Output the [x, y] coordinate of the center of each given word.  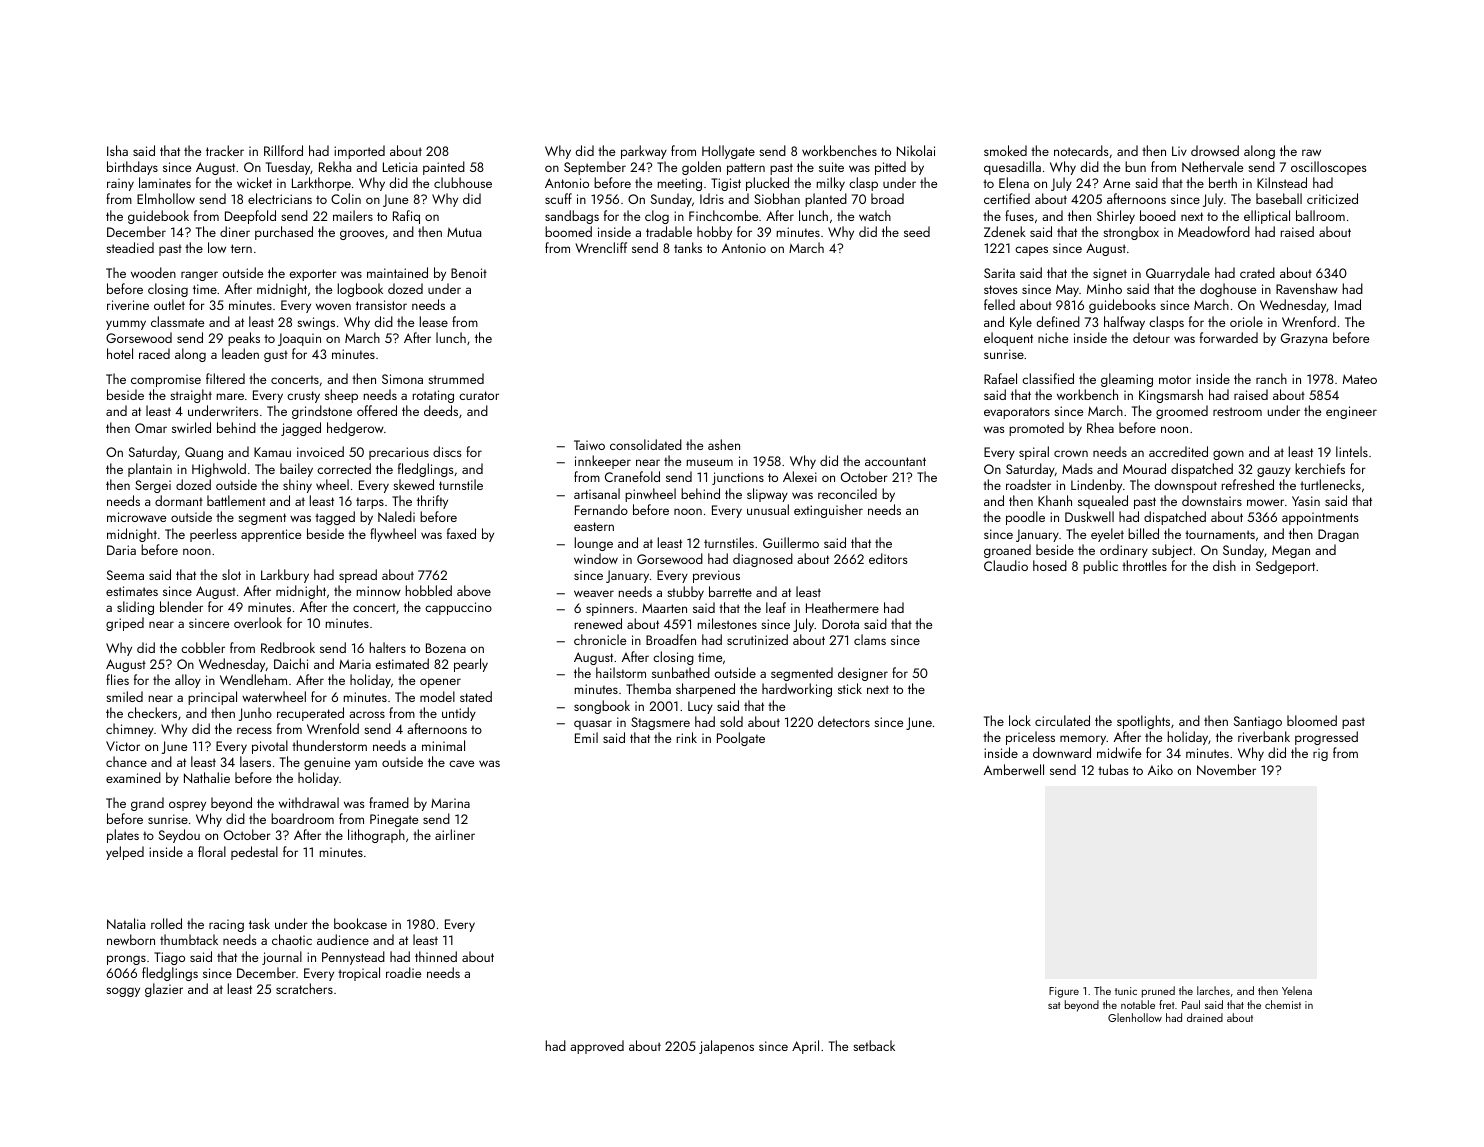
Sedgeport [1285, 567]
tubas [1113, 769]
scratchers [304, 988]
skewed [413, 484]
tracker [225, 150]
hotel [120, 353]
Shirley [1116, 217]
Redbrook [288, 647]
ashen [724, 444]
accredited [1178, 451]
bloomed [1312, 720]
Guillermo [791, 542]
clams [870, 639]
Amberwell [1014, 769]
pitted [890, 168]
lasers [255, 761]
